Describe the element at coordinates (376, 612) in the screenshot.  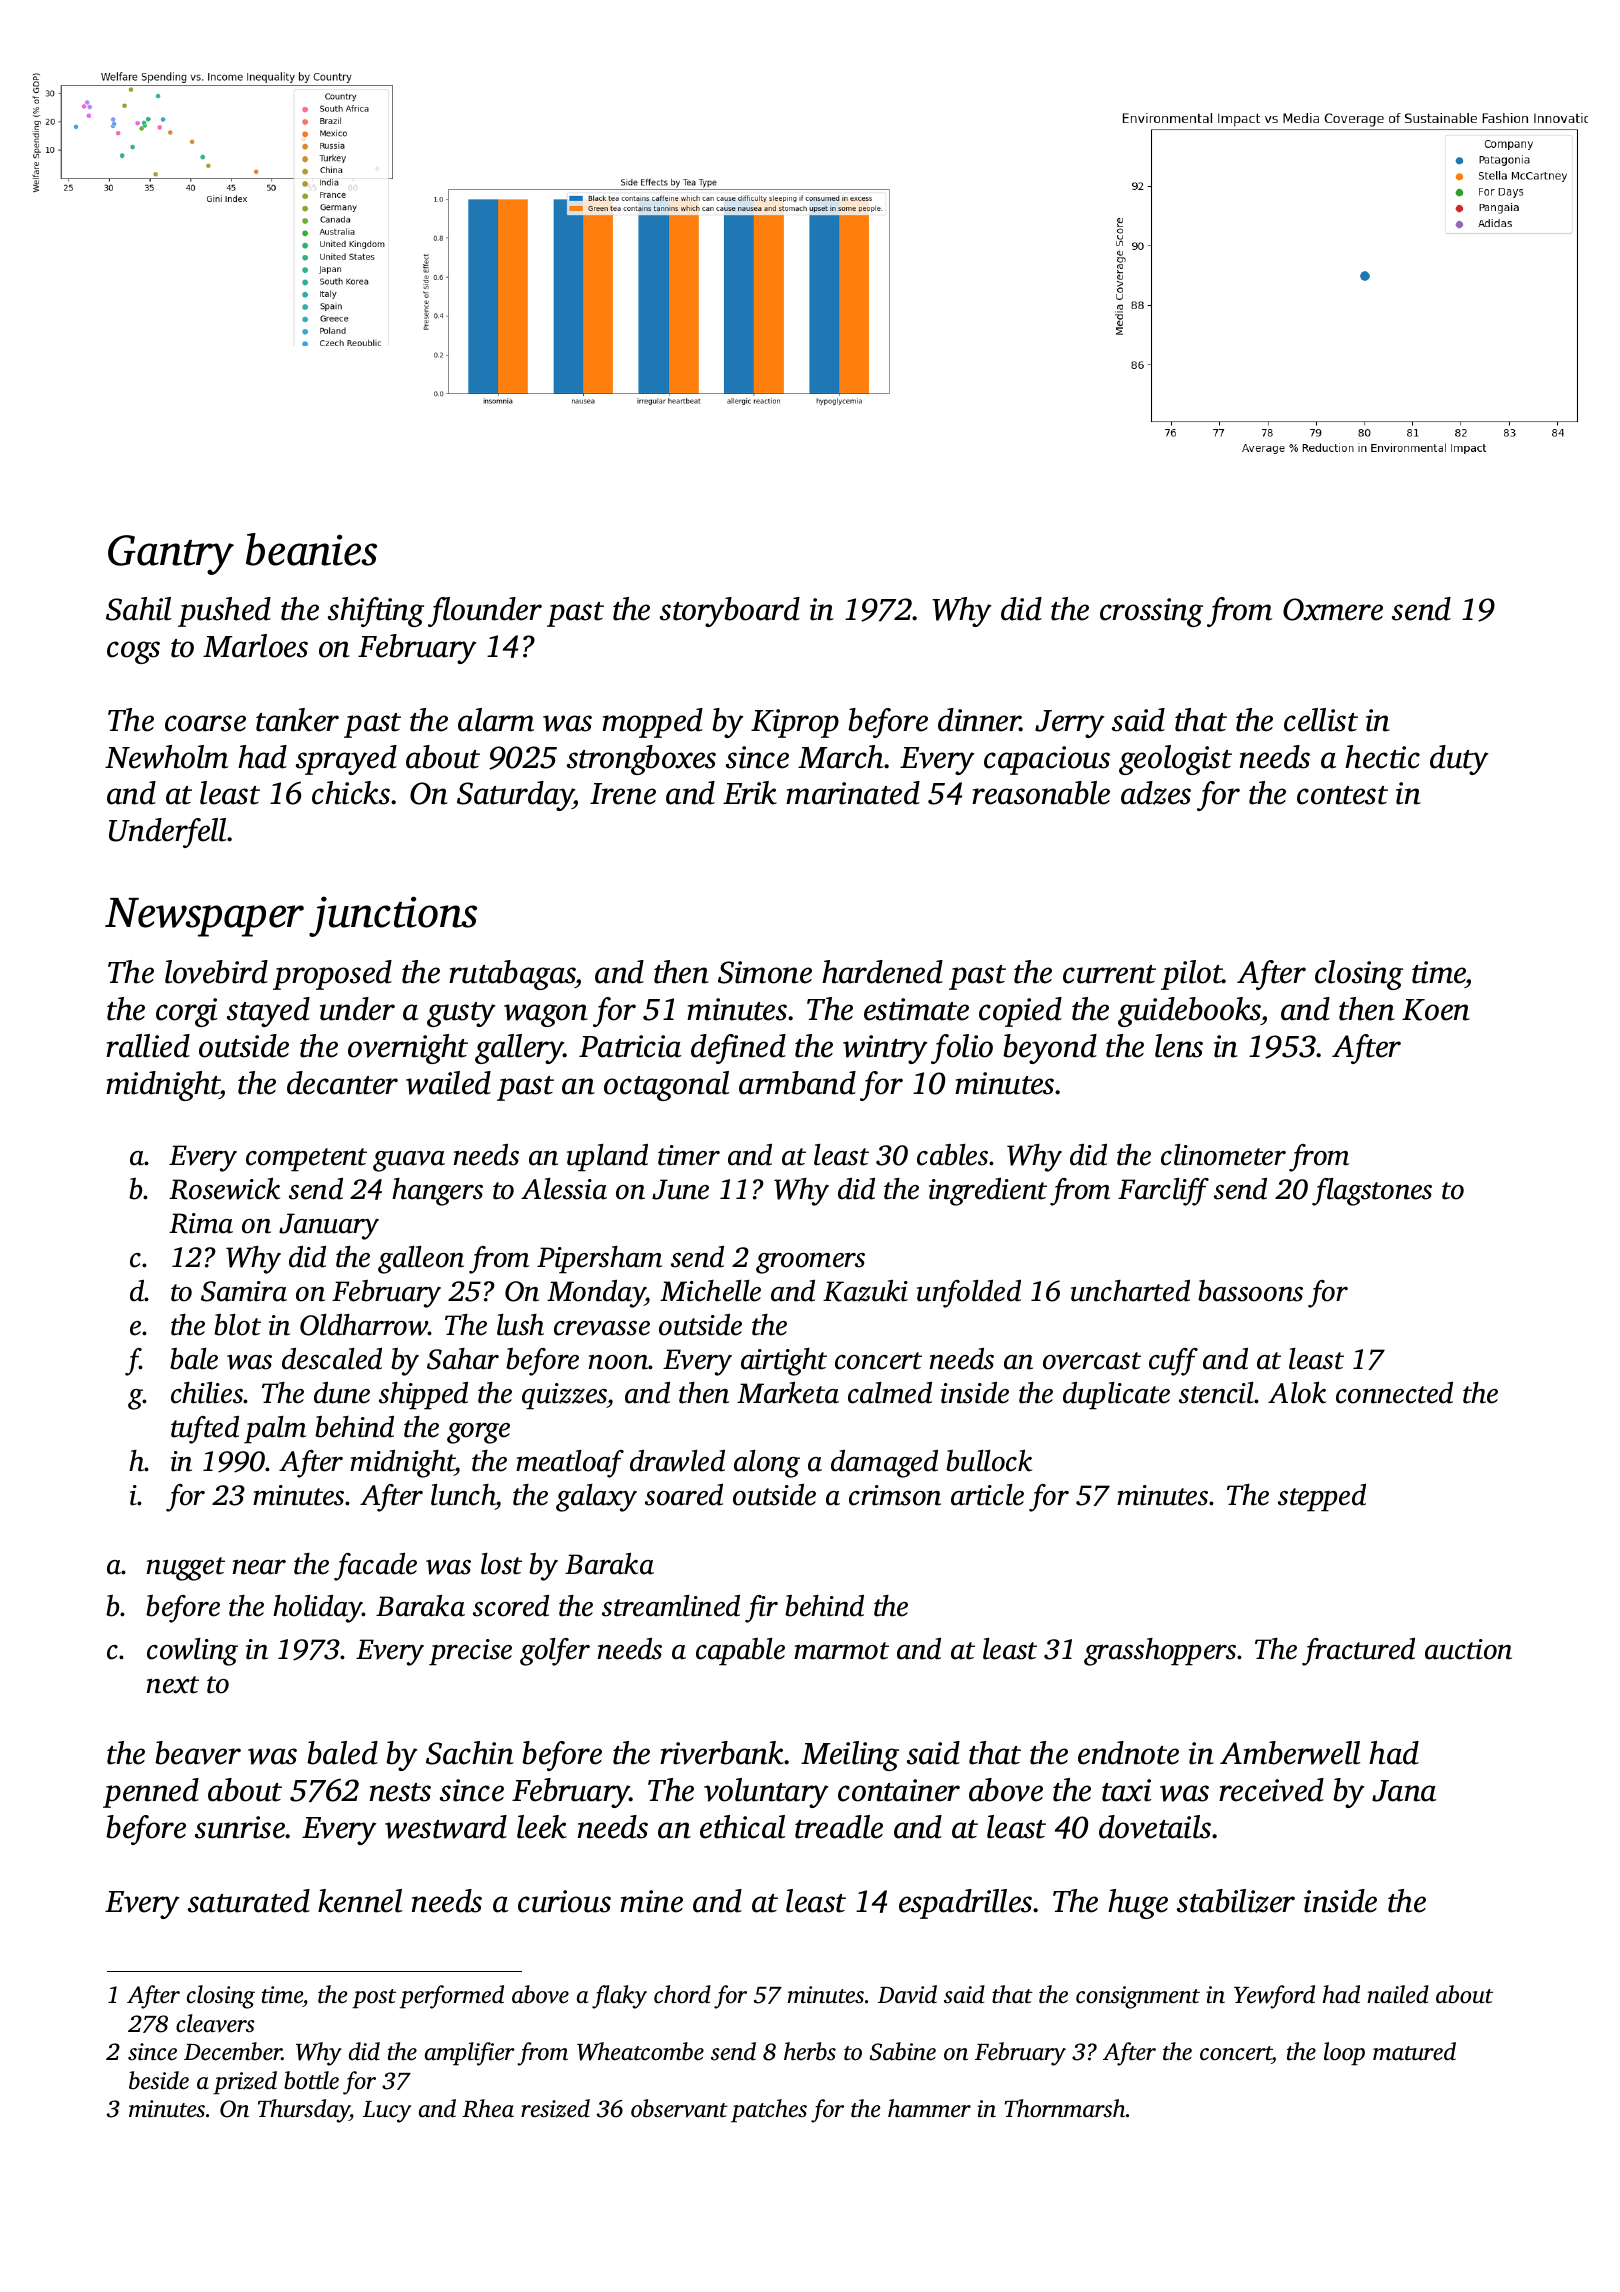
I see `shifting` at that location.
